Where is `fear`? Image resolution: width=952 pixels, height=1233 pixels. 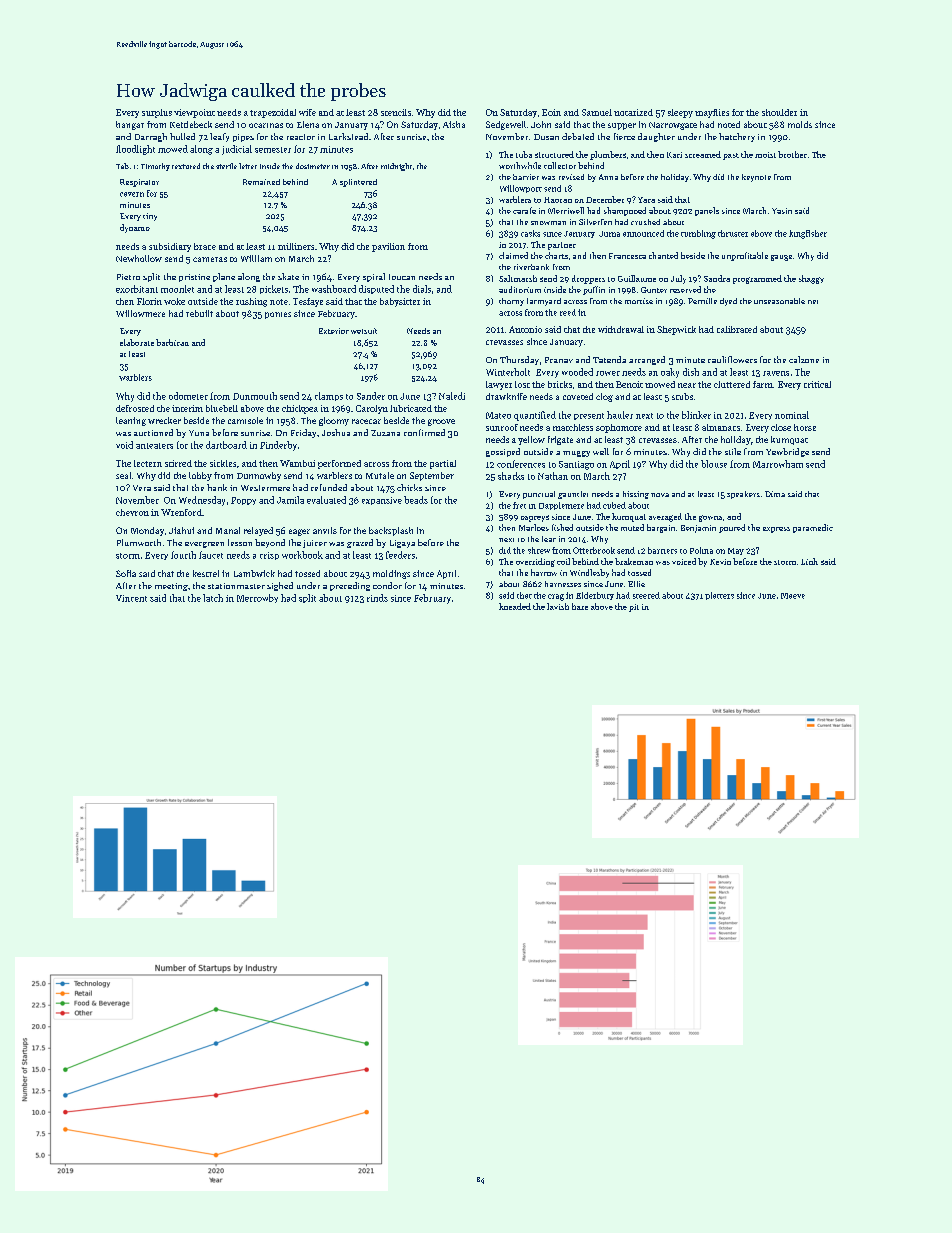
fear is located at coordinates (549, 539).
